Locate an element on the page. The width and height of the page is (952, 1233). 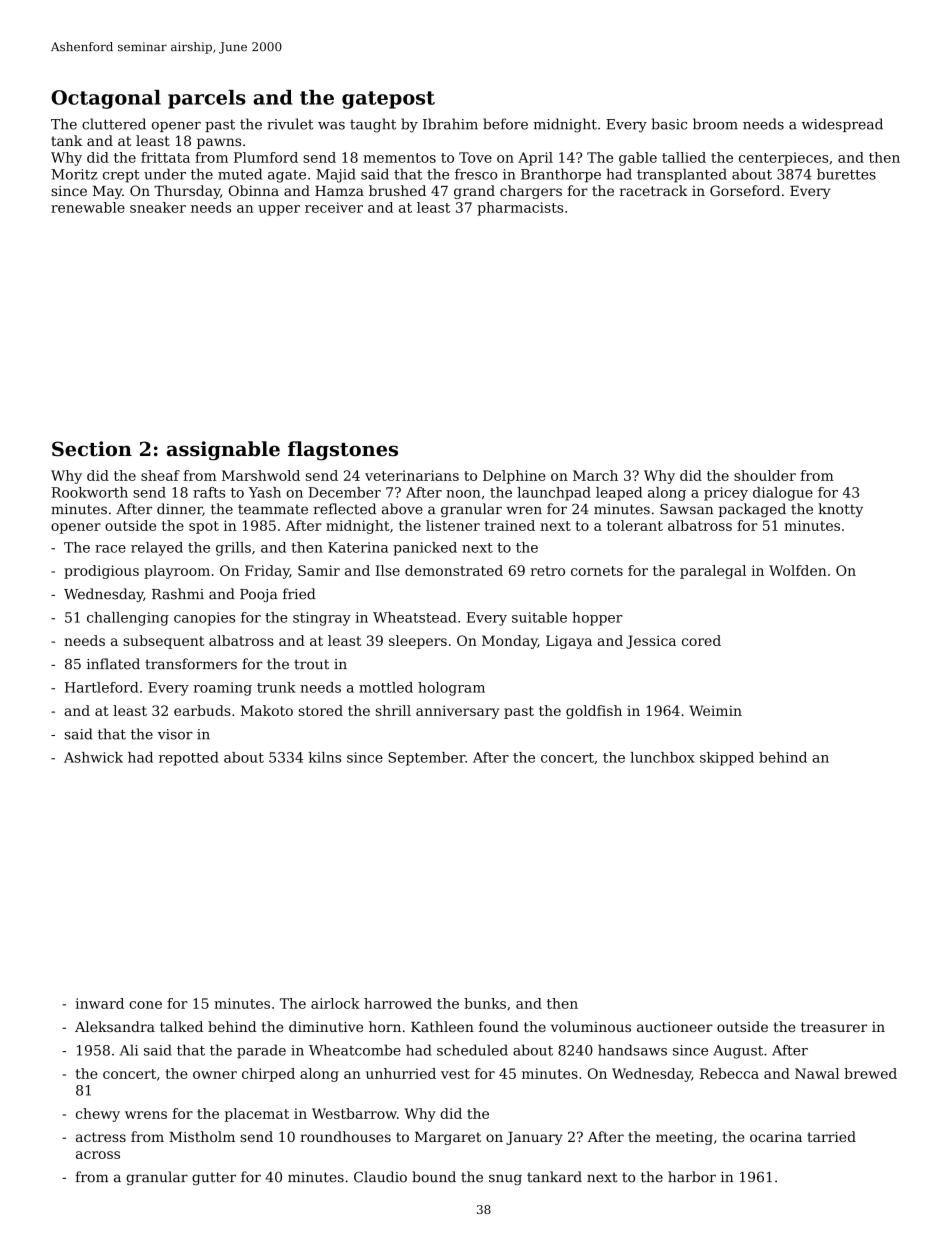
Ashwick is located at coordinates (93, 757).
